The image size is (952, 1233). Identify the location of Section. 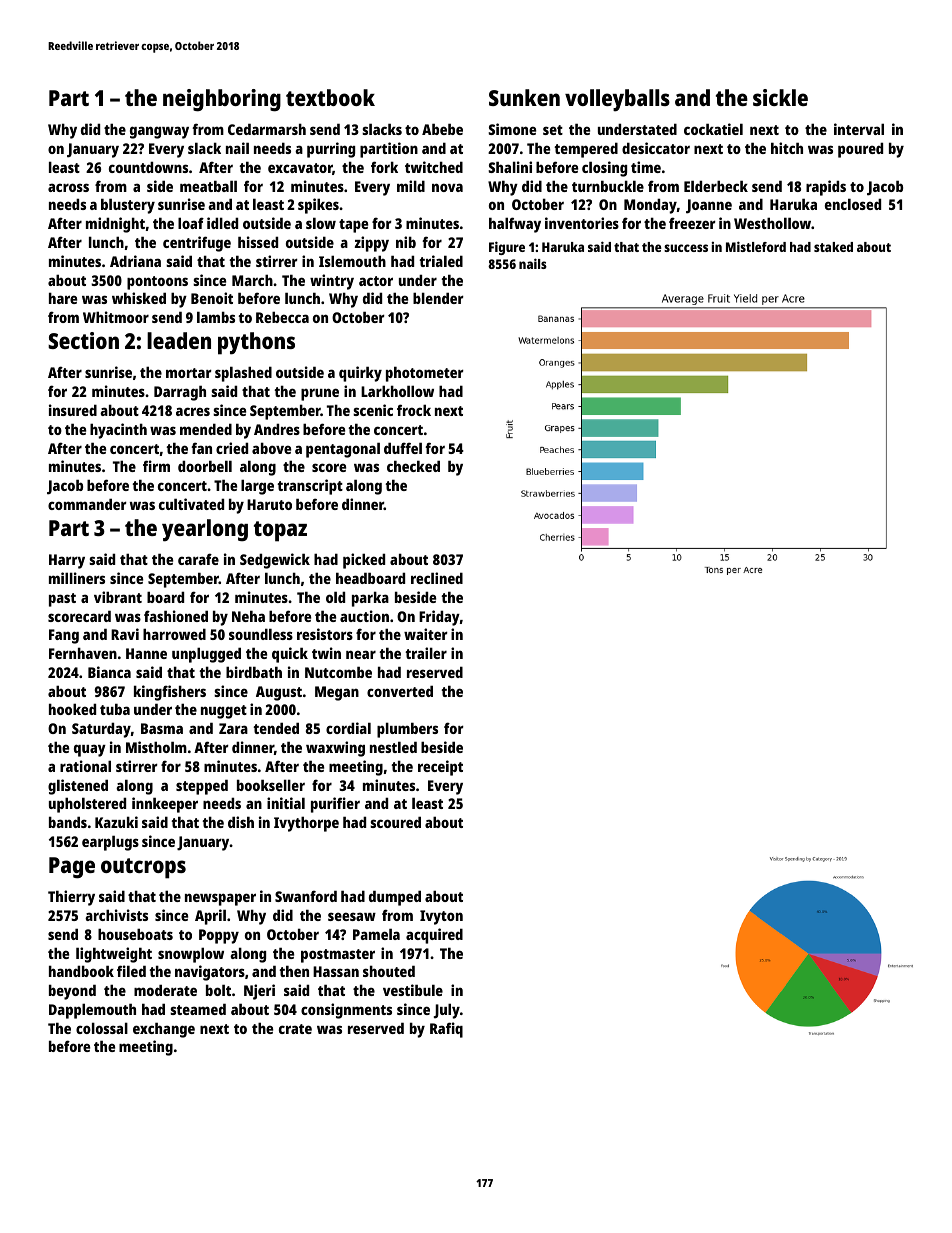
(83, 340).
